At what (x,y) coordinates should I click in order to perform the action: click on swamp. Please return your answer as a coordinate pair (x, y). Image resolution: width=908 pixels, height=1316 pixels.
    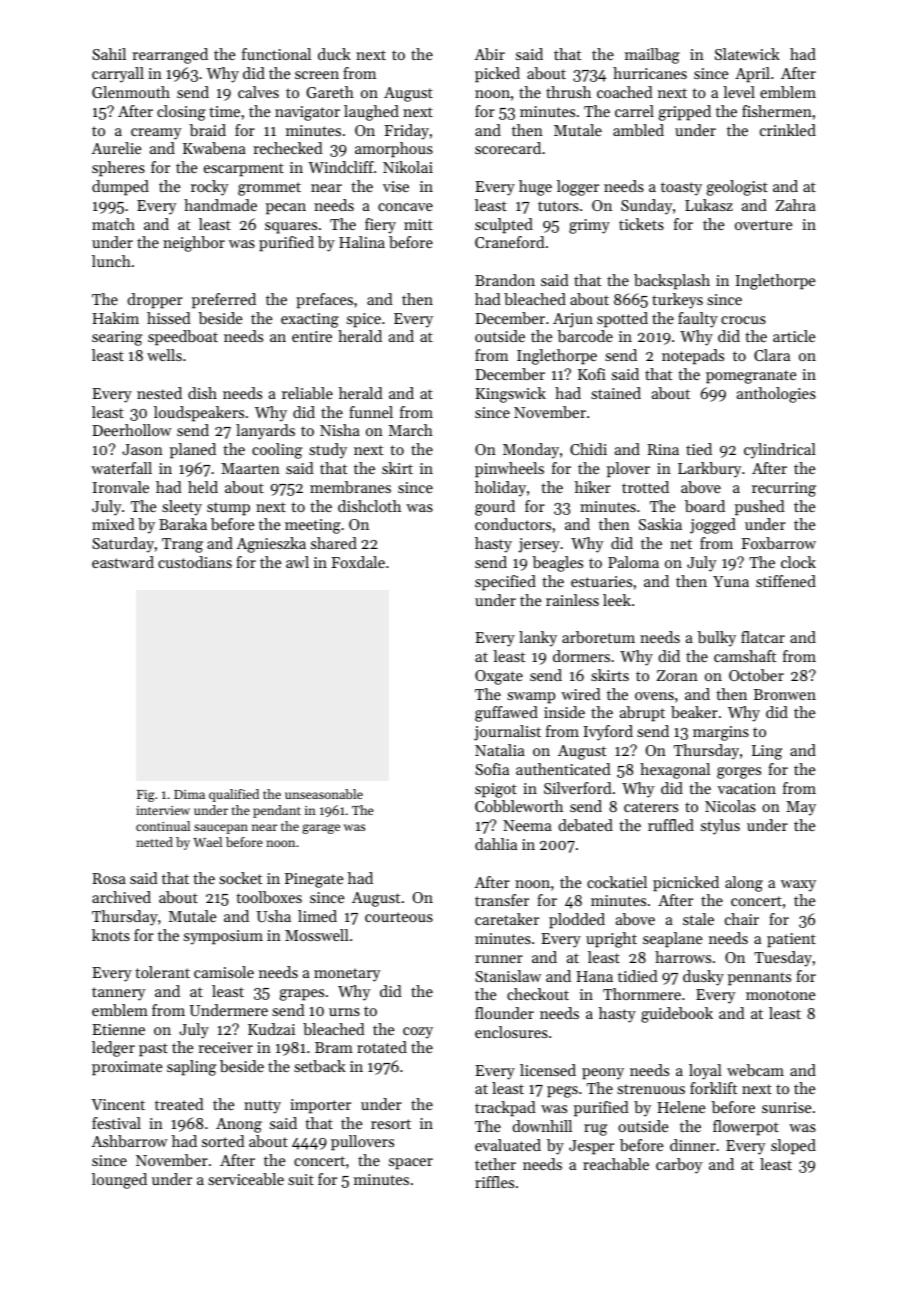
    Looking at the image, I should click on (531, 698).
